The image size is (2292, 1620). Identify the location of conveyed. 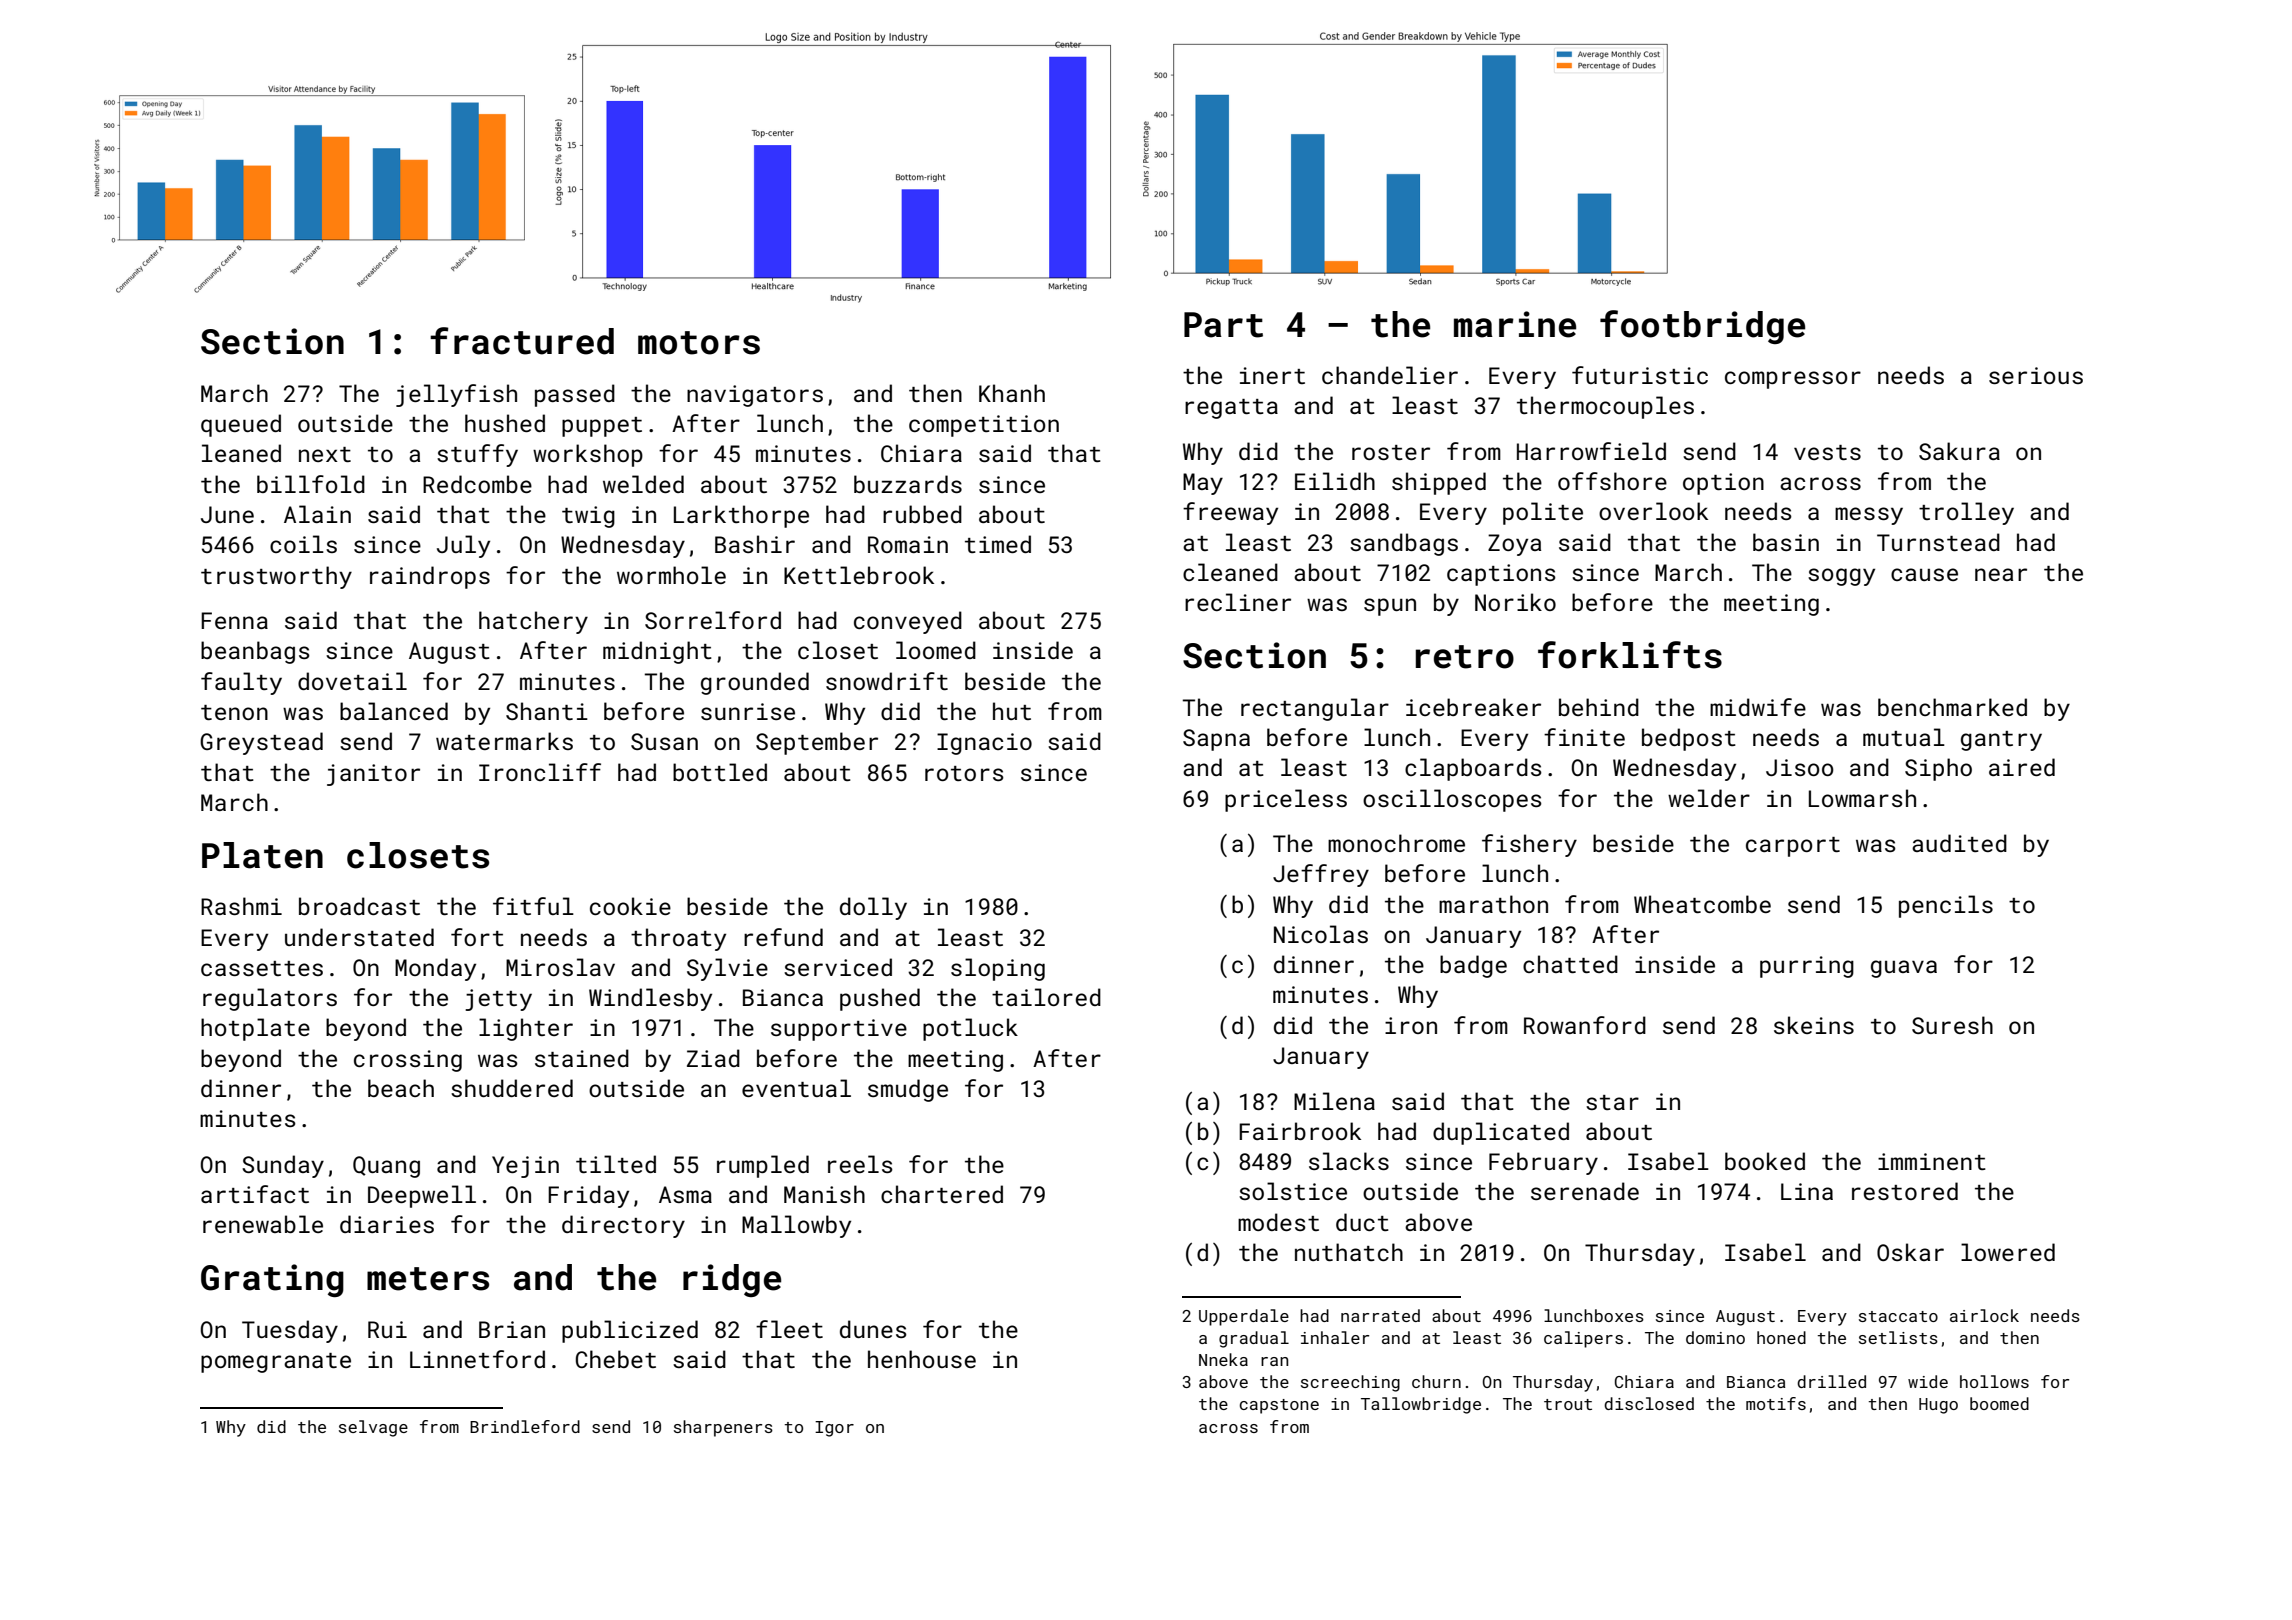
(908, 622).
